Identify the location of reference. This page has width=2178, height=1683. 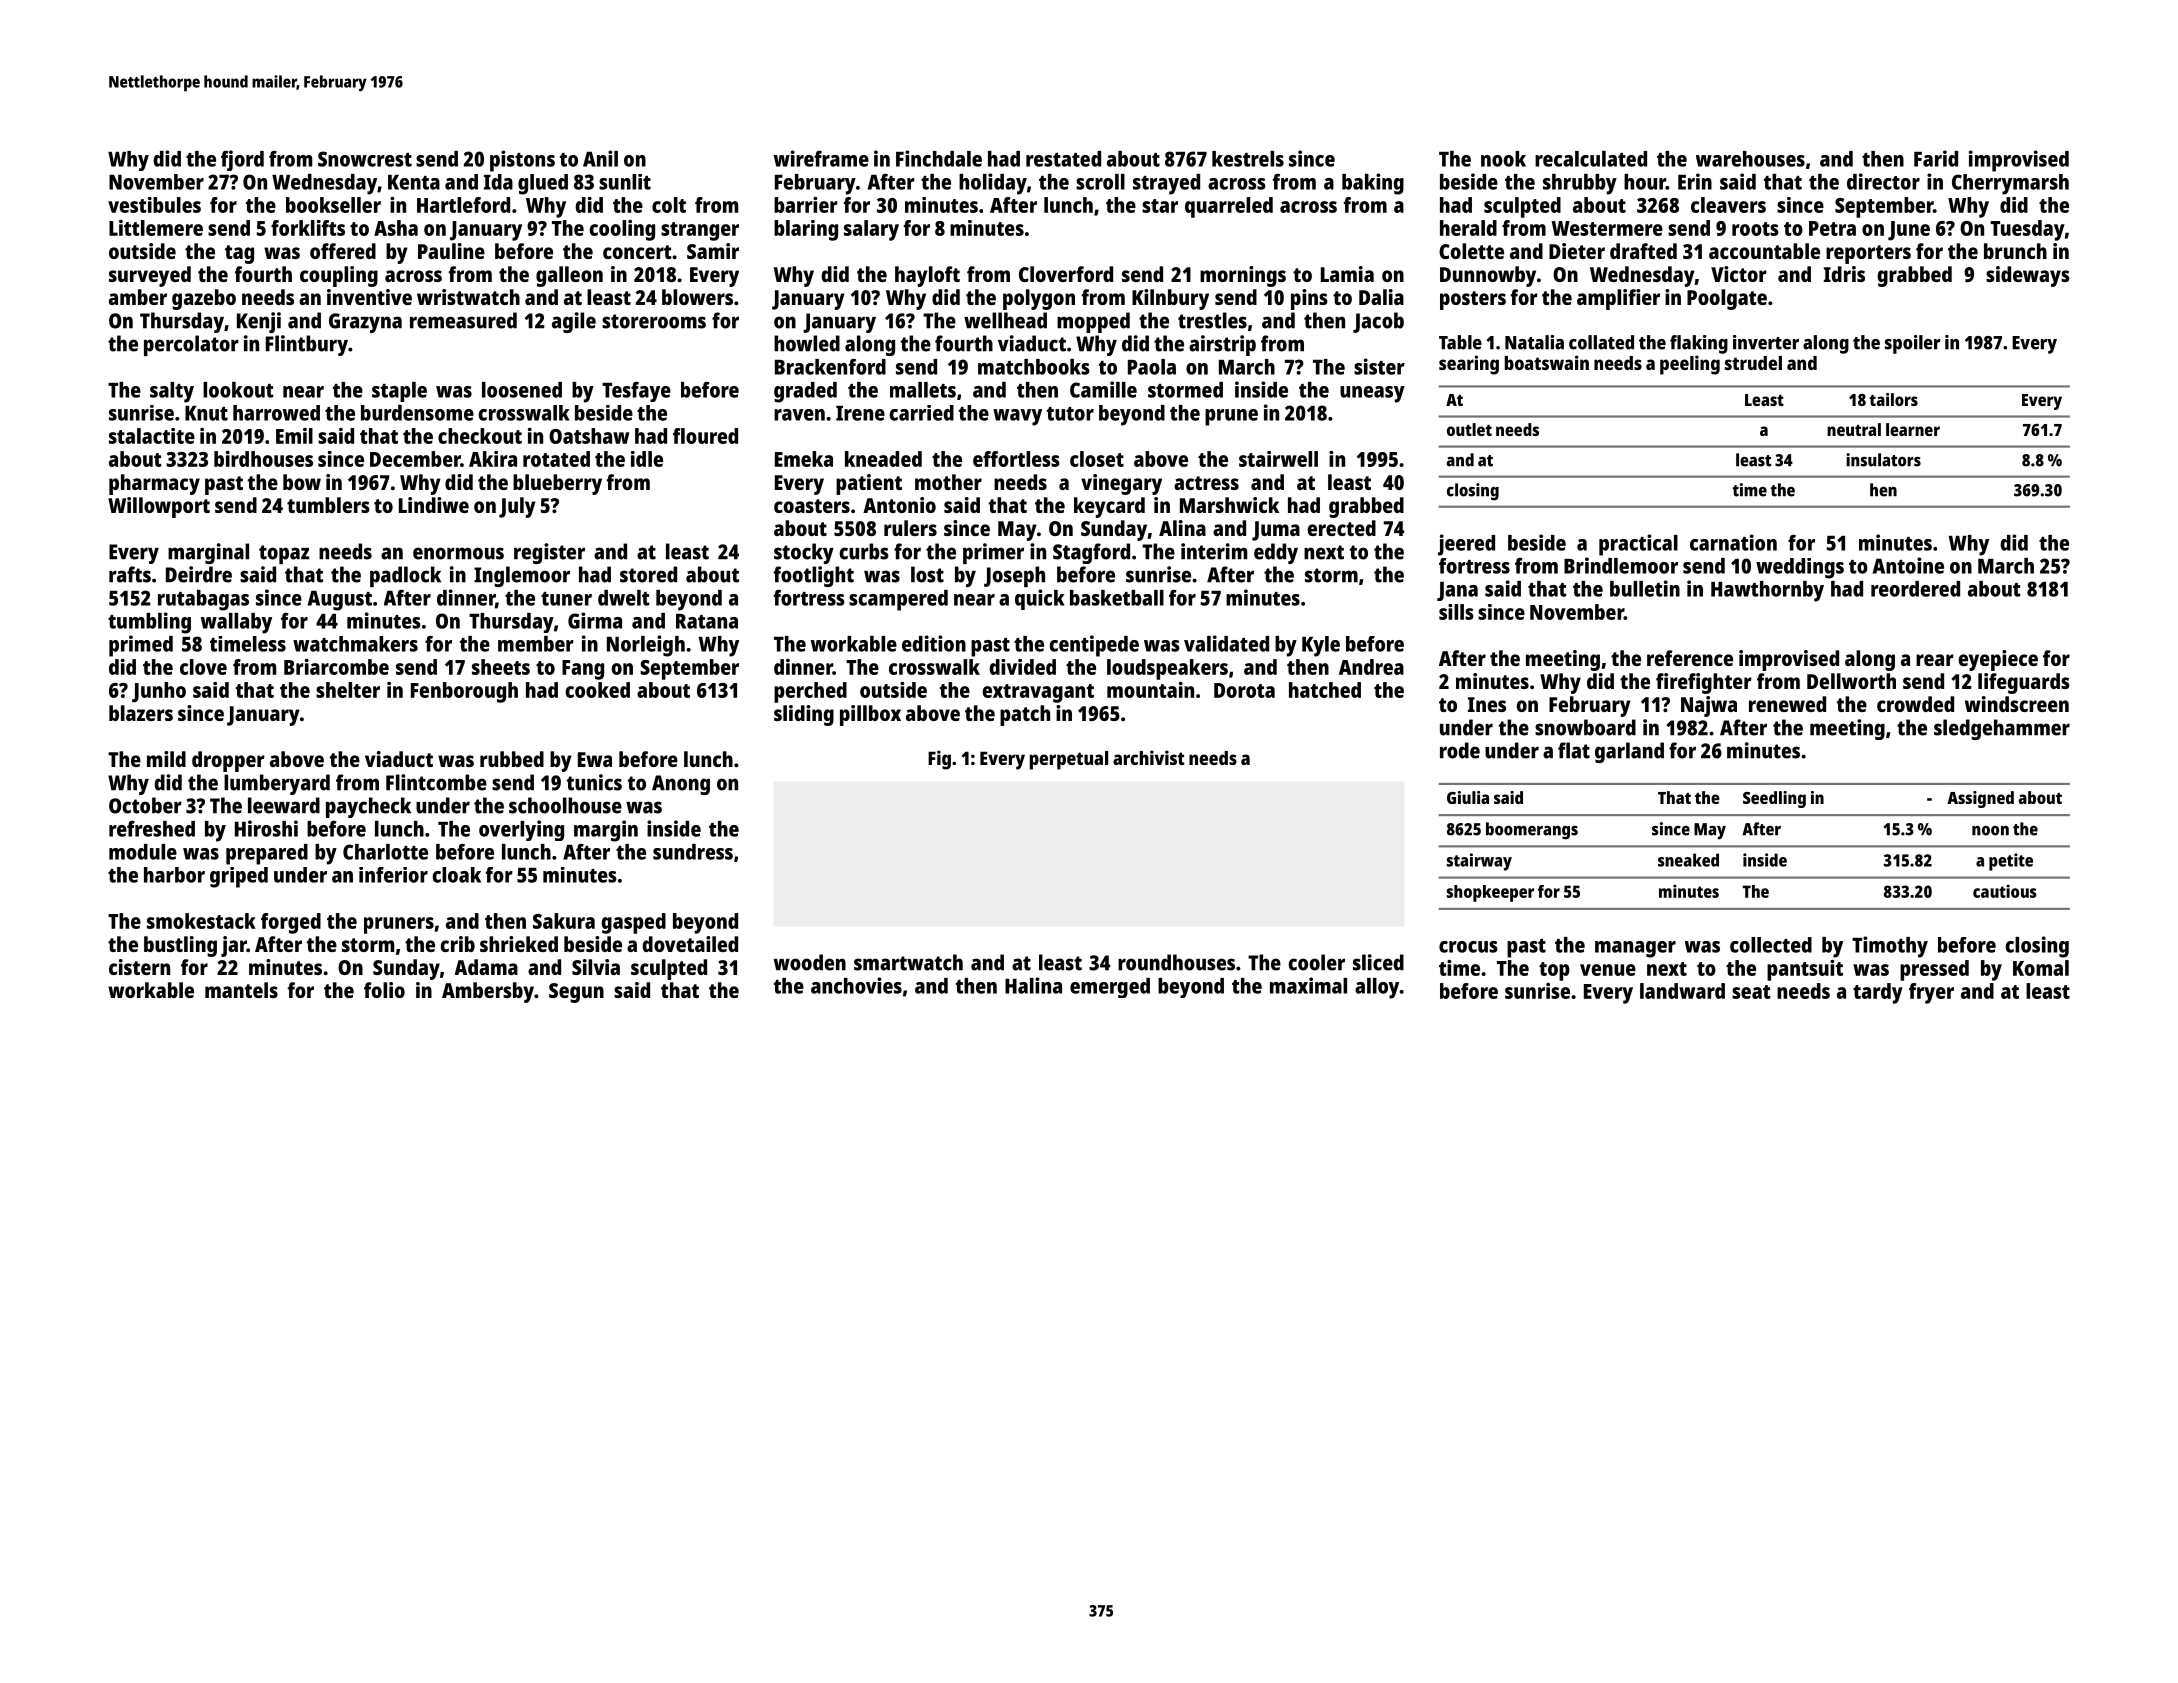
(1690, 658).
